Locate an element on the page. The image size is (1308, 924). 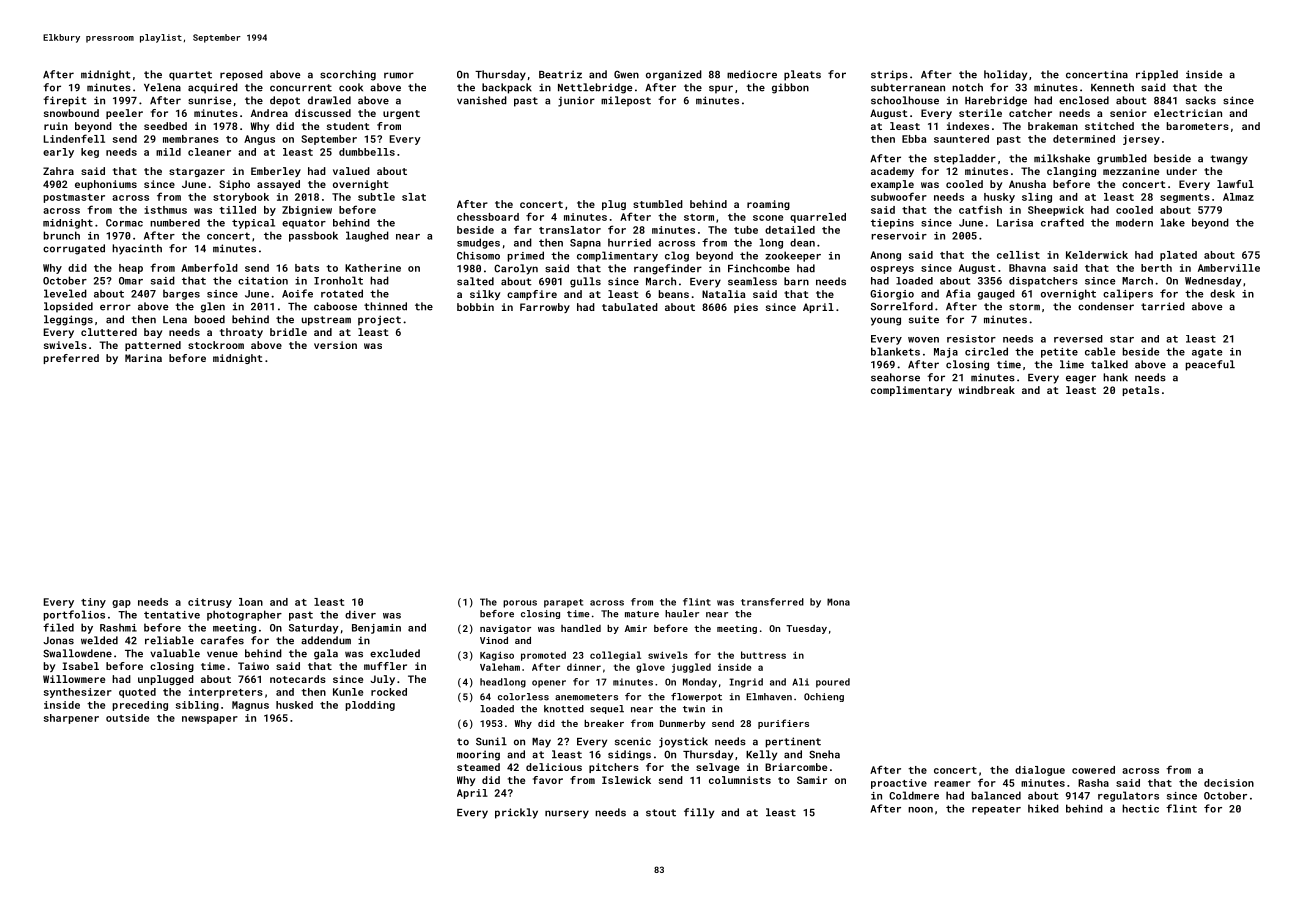
Anong is located at coordinates (885, 256).
